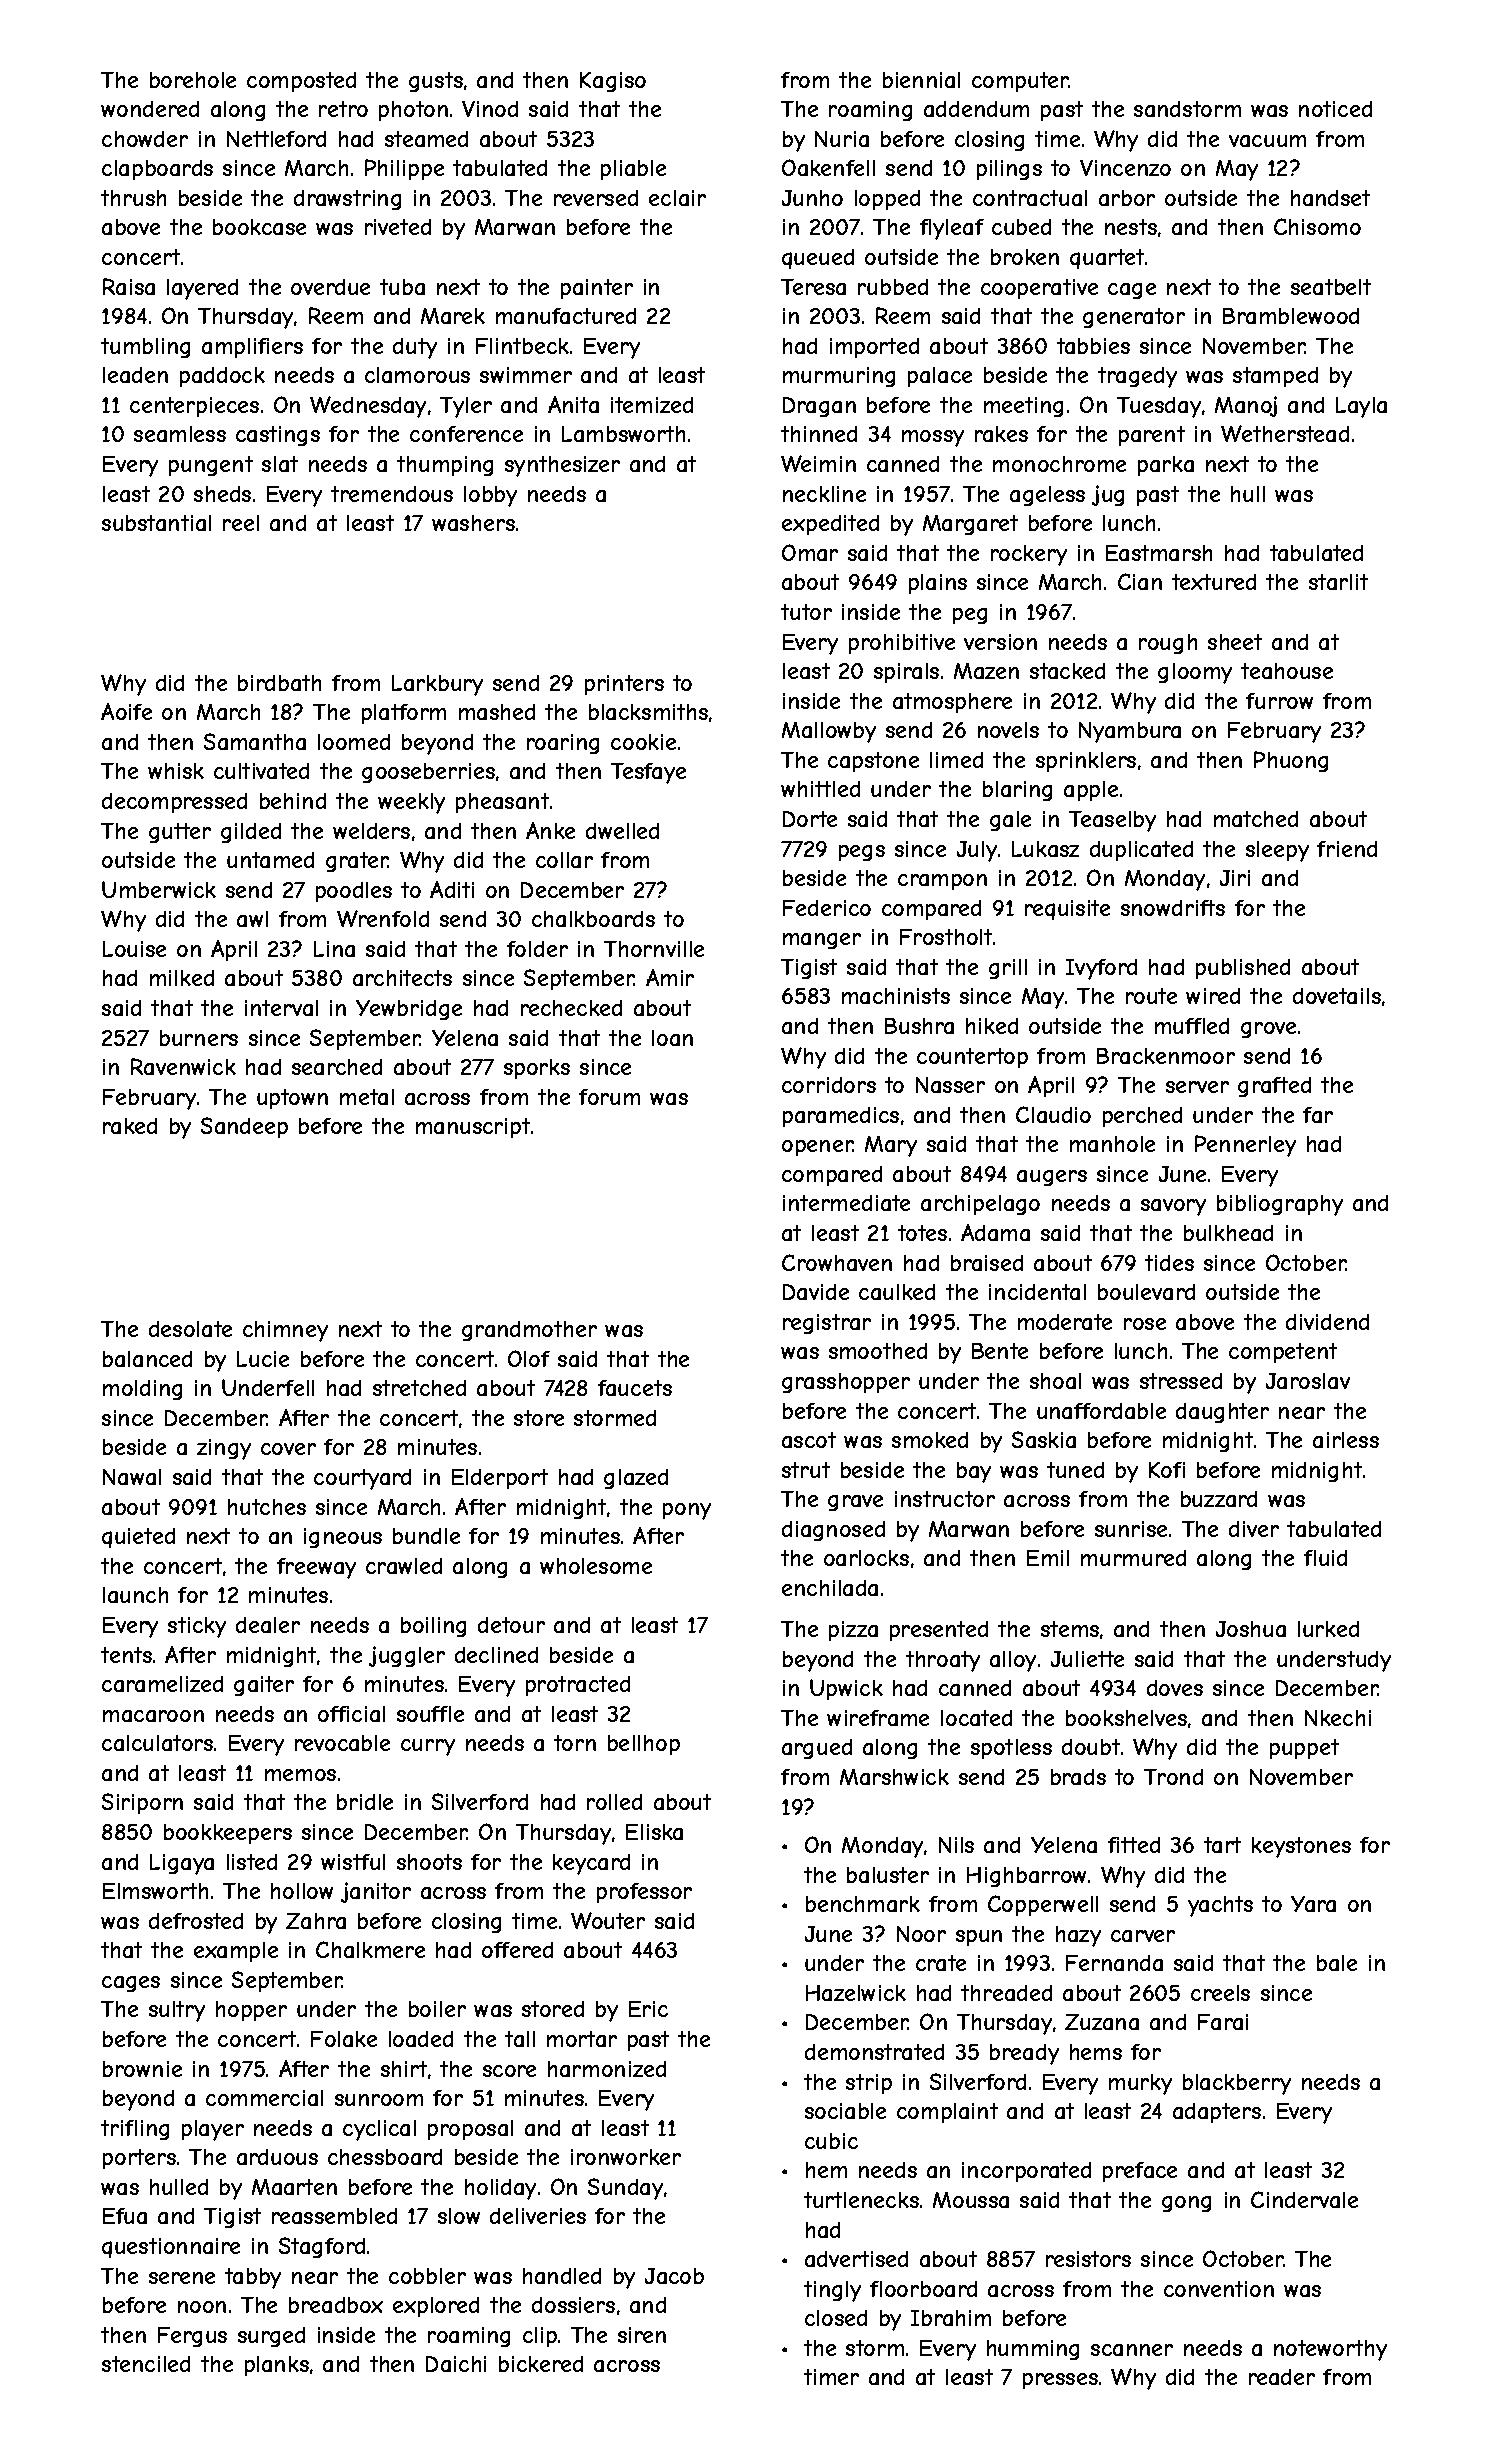 This page has height=2464, width=1496. I want to click on Kagiso, so click(613, 82).
